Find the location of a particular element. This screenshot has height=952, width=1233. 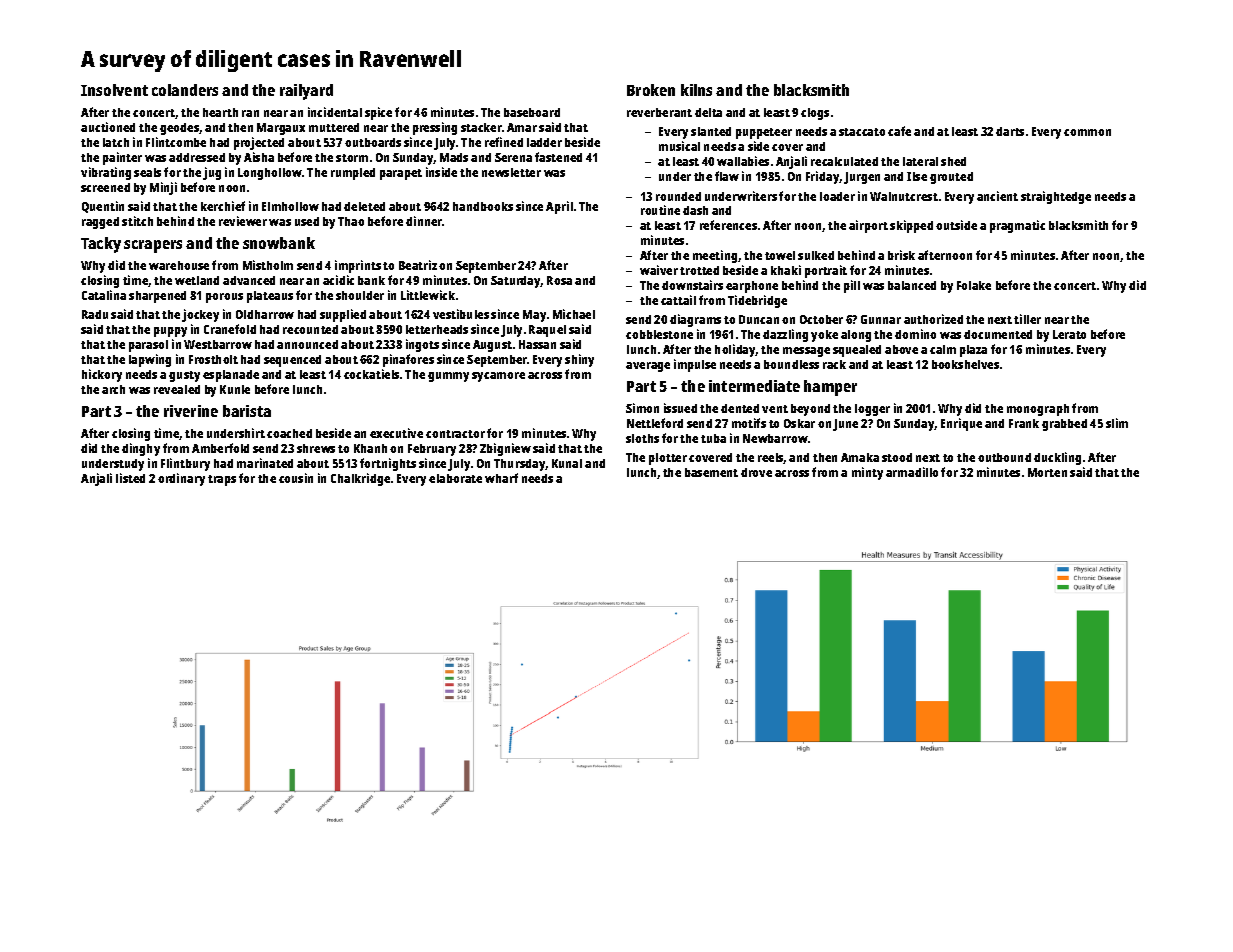

Rosa is located at coordinates (559, 280).
